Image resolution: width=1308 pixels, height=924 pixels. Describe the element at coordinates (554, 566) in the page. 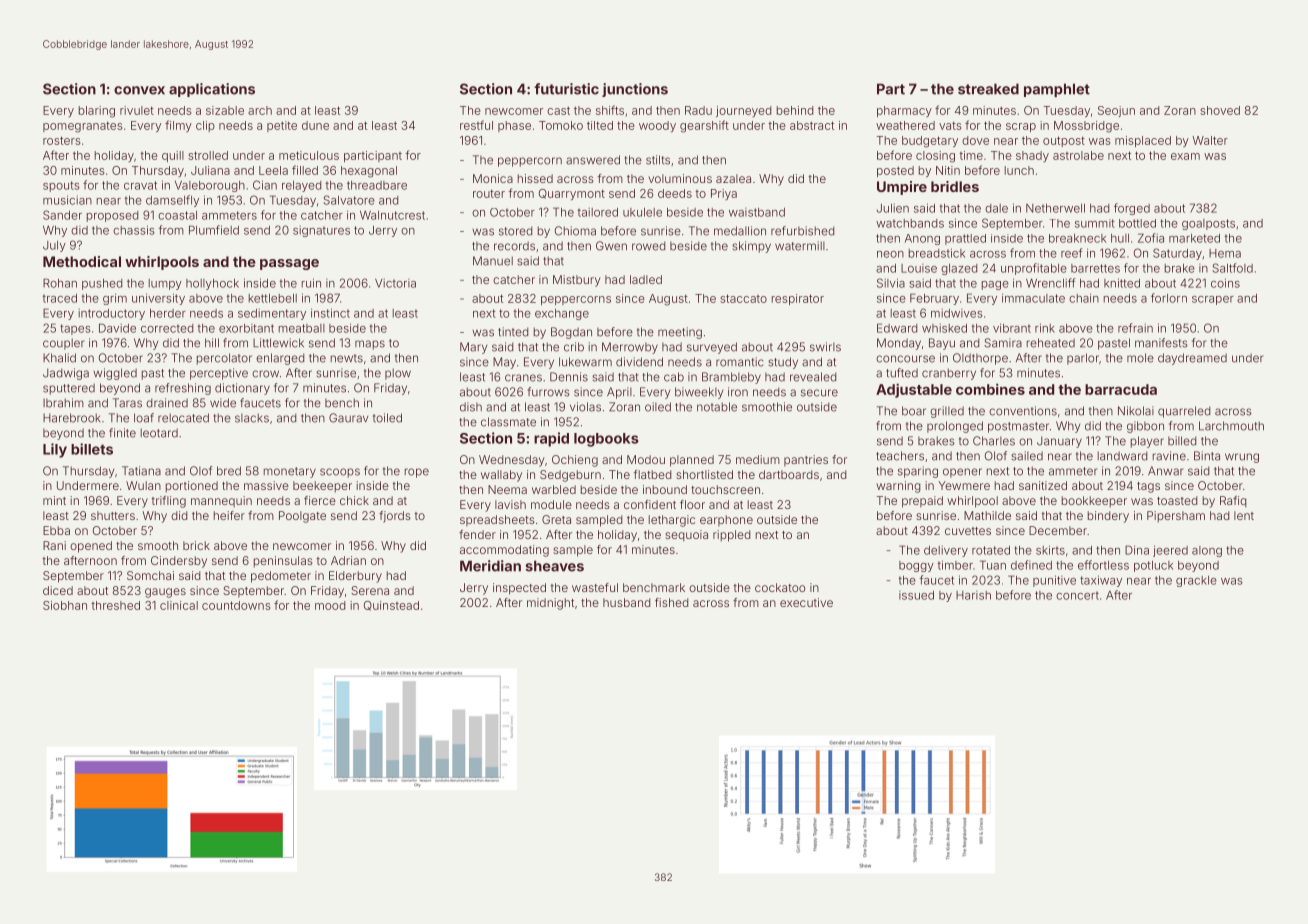

I see `sheaves` at that location.
